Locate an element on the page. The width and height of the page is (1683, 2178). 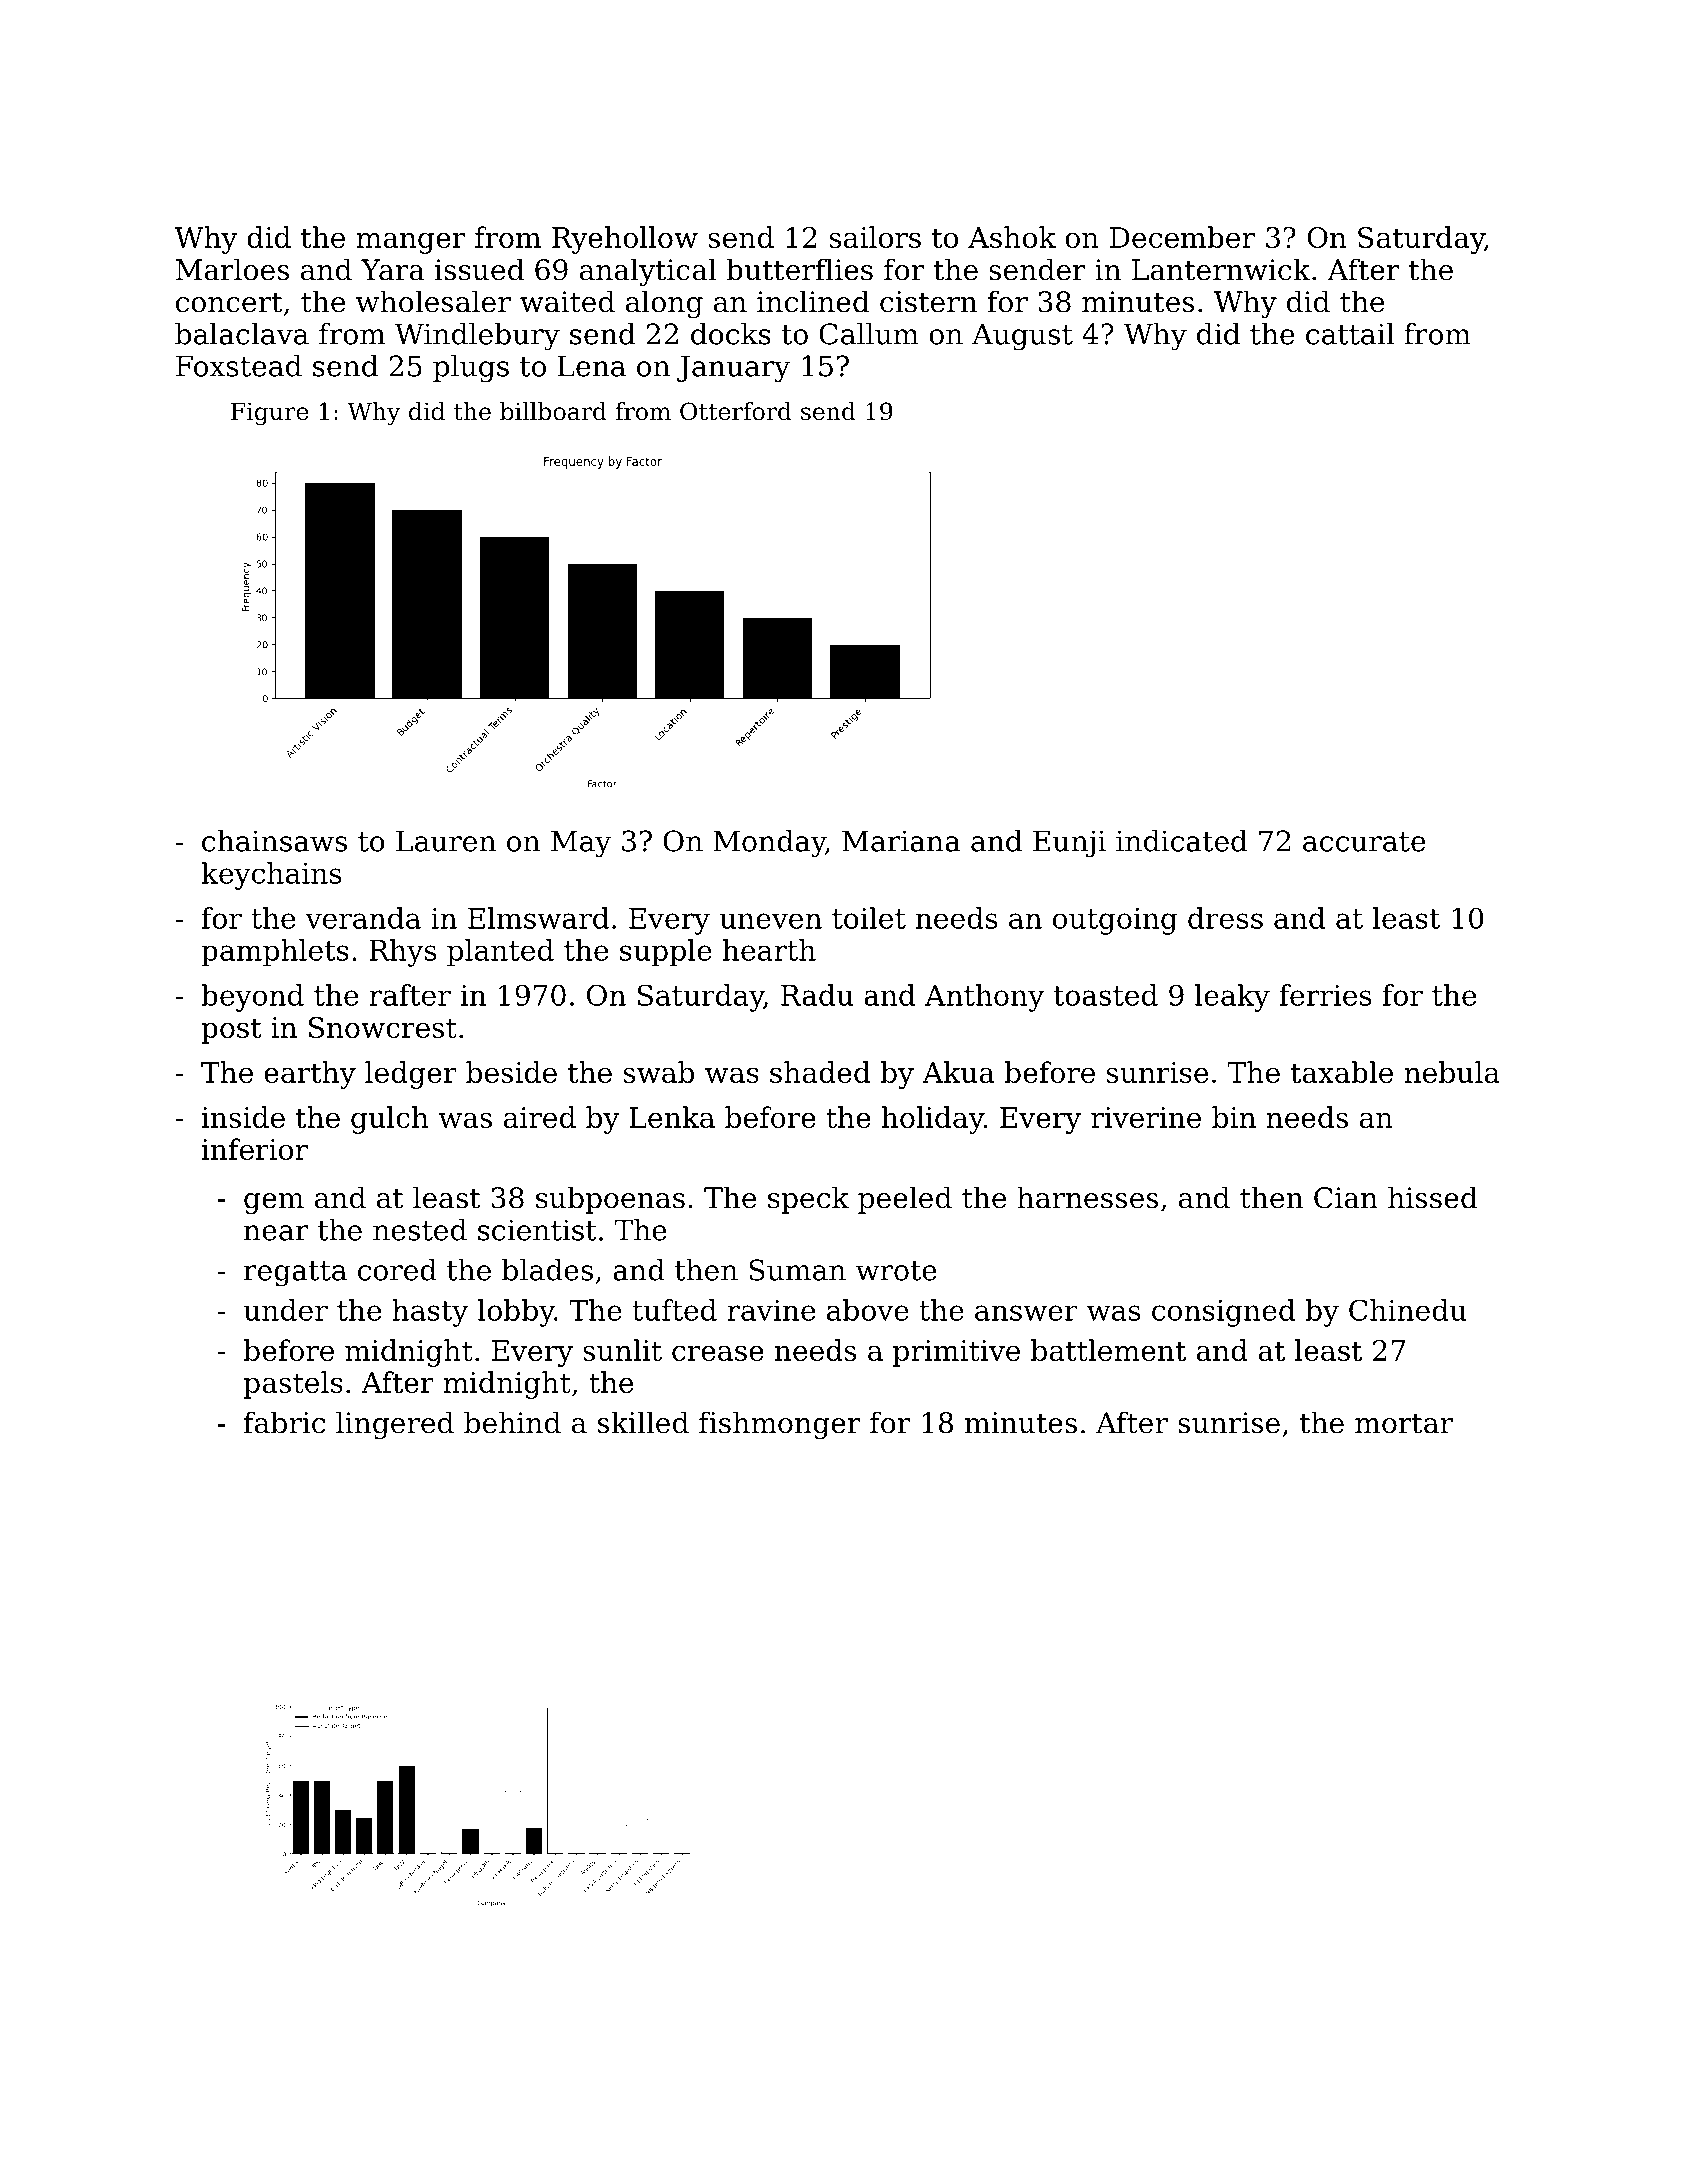
Foxstead is located at coordinates (239, 366).
